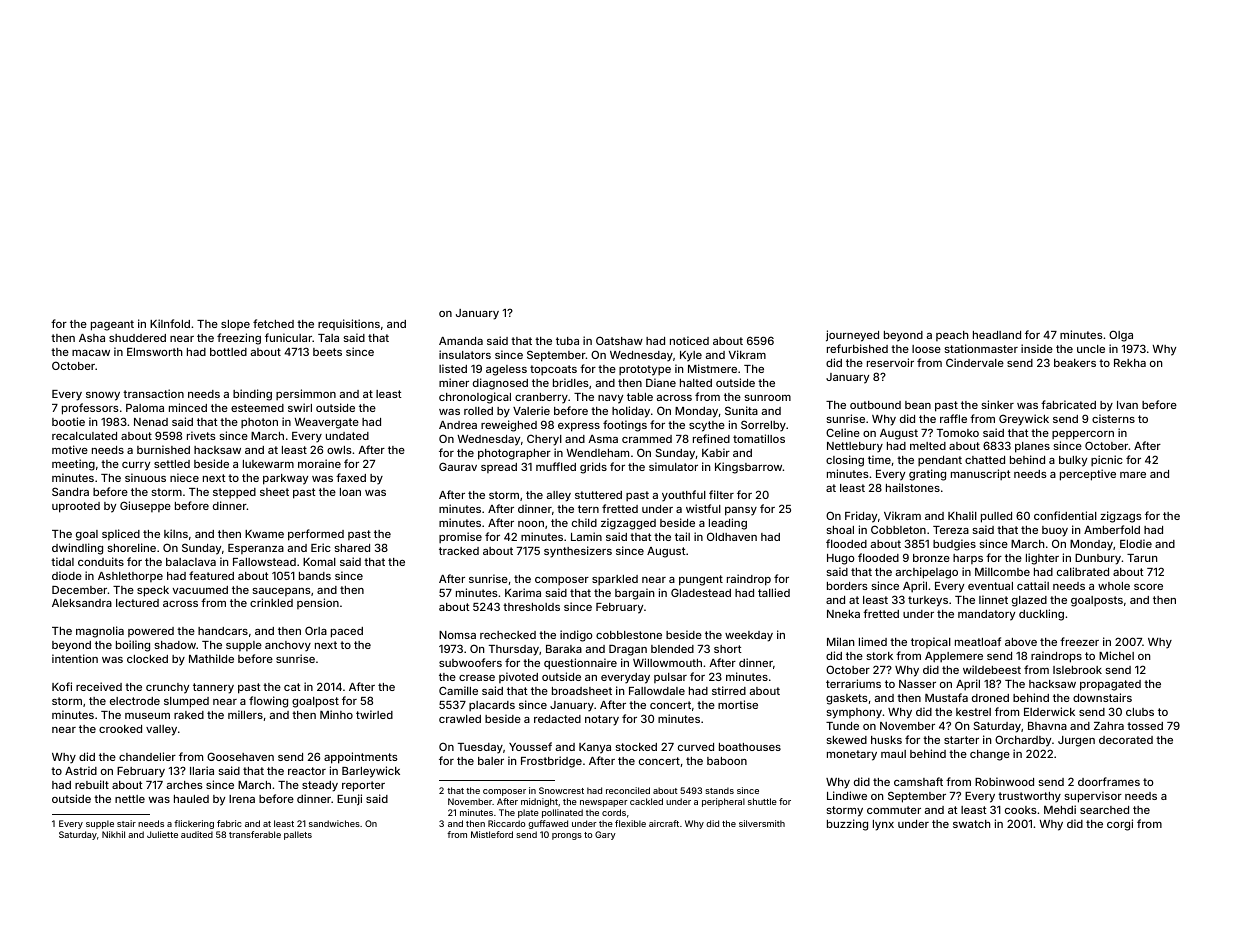 The width and height of the screenshot is (1233, 952). What do you see at coordinates (579, 427) in the screenshot?
I see `express` at bounding box center [579, 427].
